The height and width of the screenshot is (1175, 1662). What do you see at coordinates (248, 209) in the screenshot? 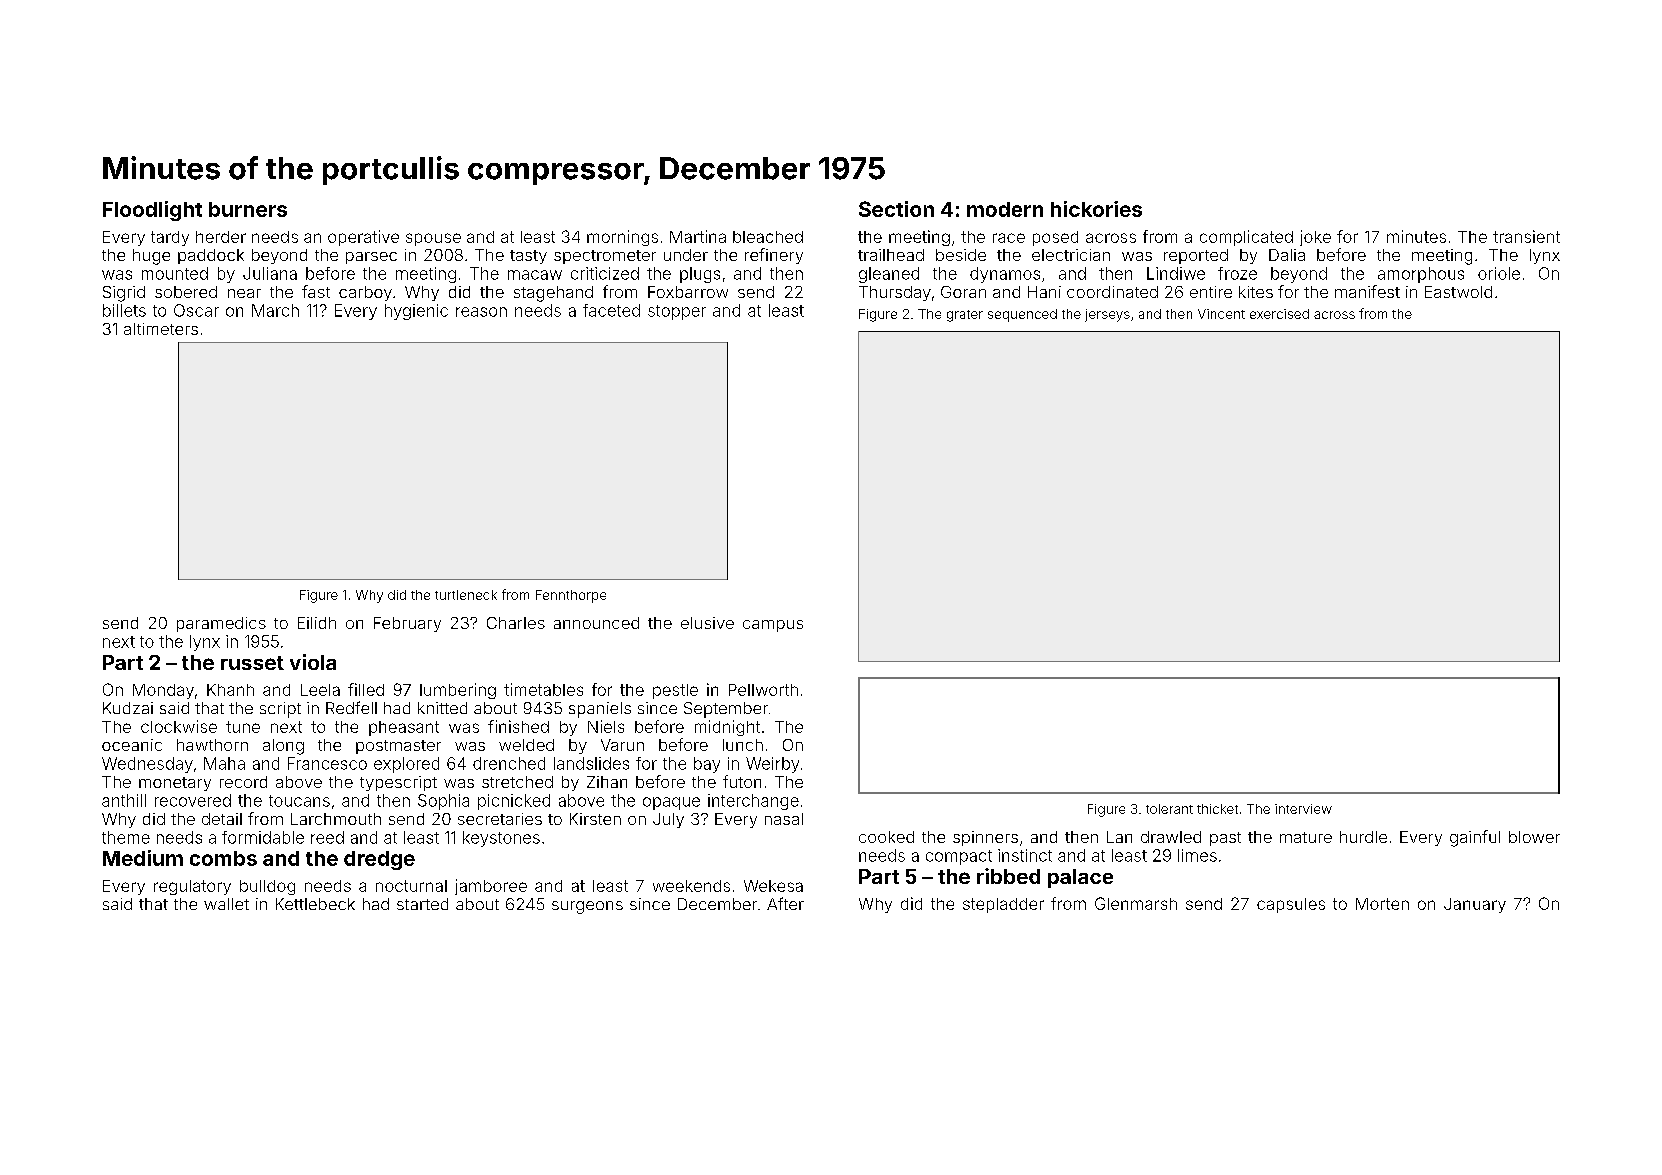
I see `burners` at bounding box center [248, 209].
